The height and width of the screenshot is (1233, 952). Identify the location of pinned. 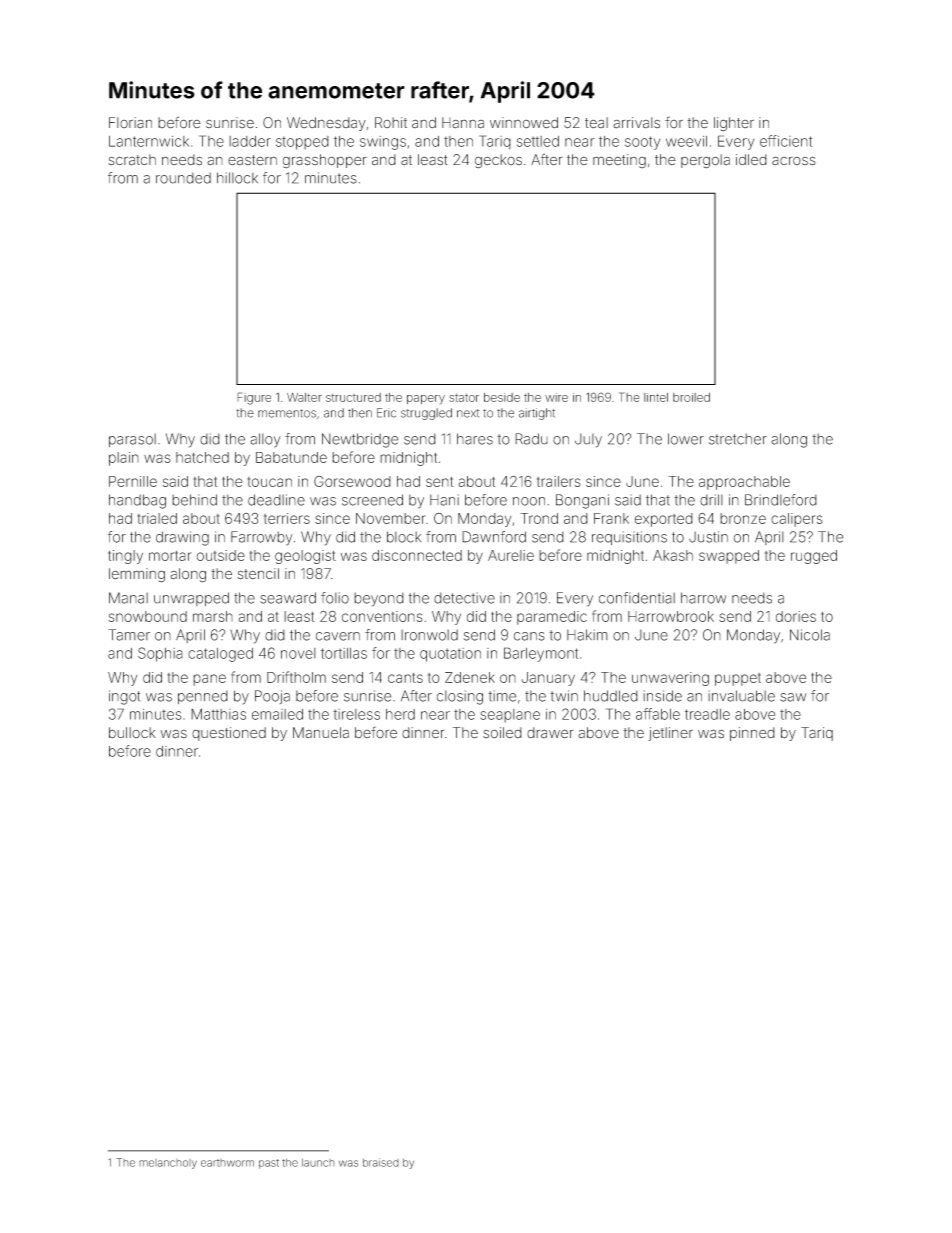
(752, 734).
